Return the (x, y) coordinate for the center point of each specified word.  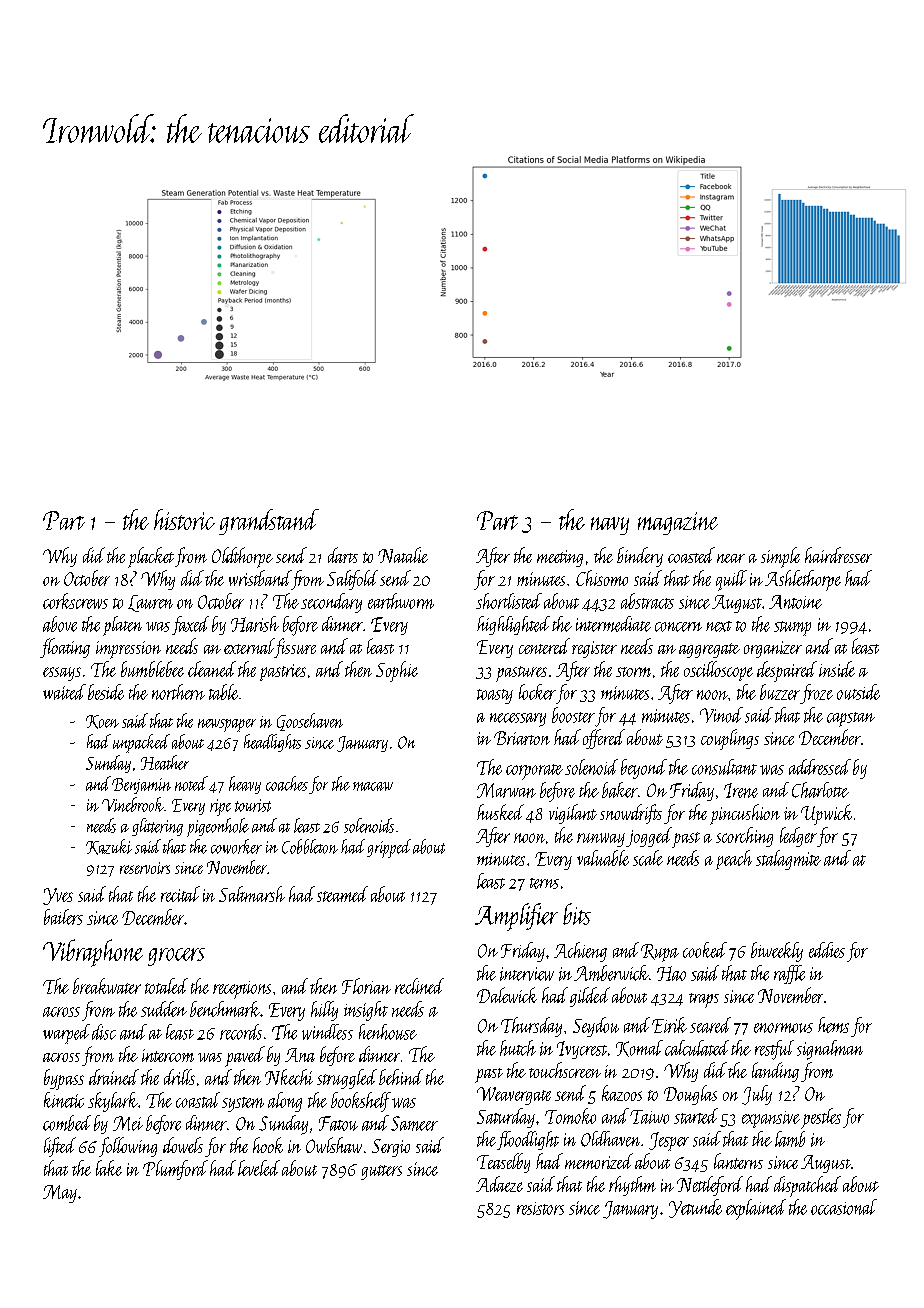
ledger (798, 837)
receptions (242, 990)
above (60, 624)
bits (577, 914)
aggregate (709, 650)
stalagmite (788, 860)
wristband (260, 578)
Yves (58, 896)
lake (109, 1168)
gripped (389, 848)
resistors (540, 1208)
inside (837, 669)
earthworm (401, 601)
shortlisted (509, 601)
